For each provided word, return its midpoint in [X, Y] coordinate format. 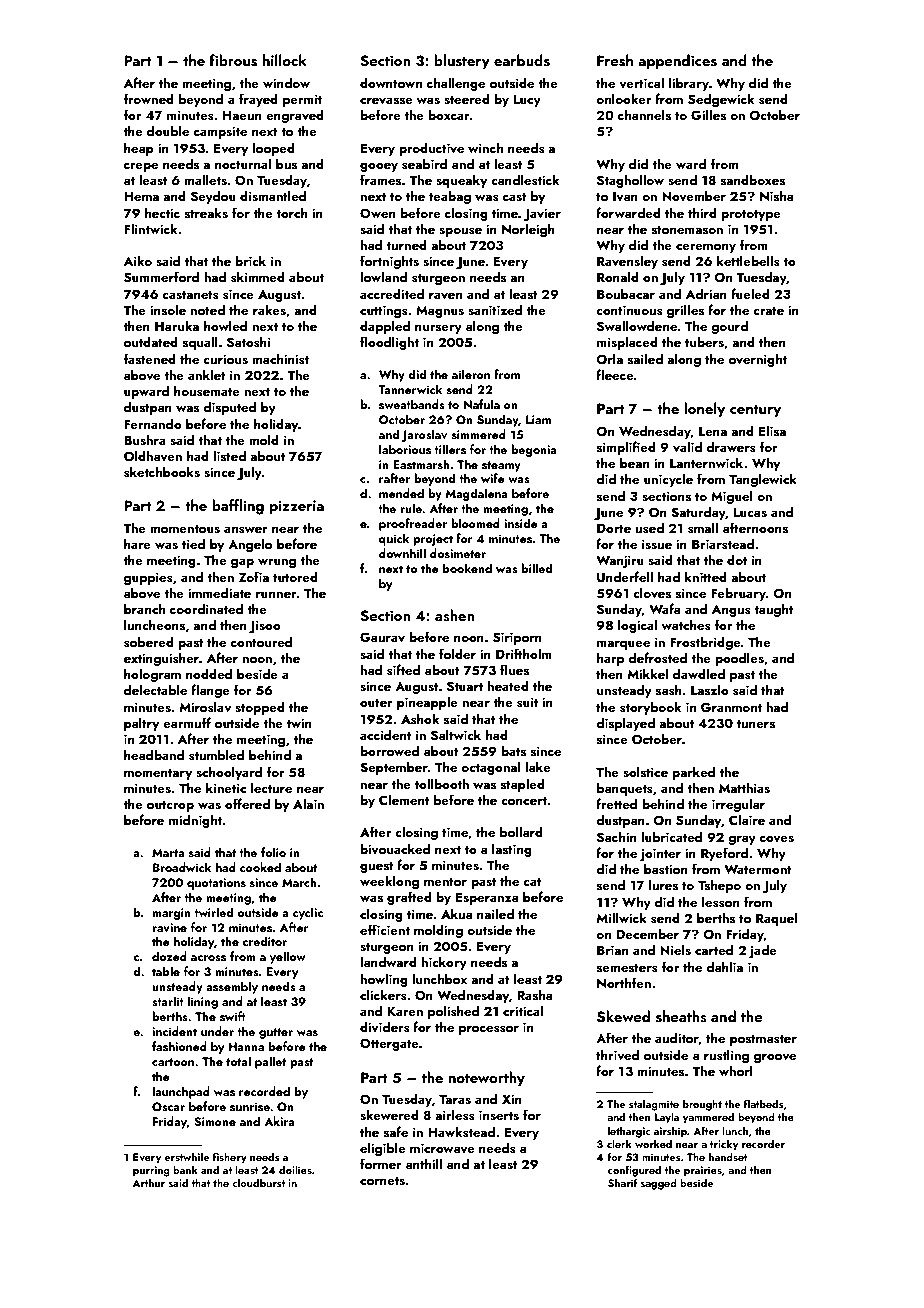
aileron [471, 374]
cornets [382, 1181]
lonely [704, 410]
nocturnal [243, 163]
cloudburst [258, 1182]
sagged [659, 1184]
